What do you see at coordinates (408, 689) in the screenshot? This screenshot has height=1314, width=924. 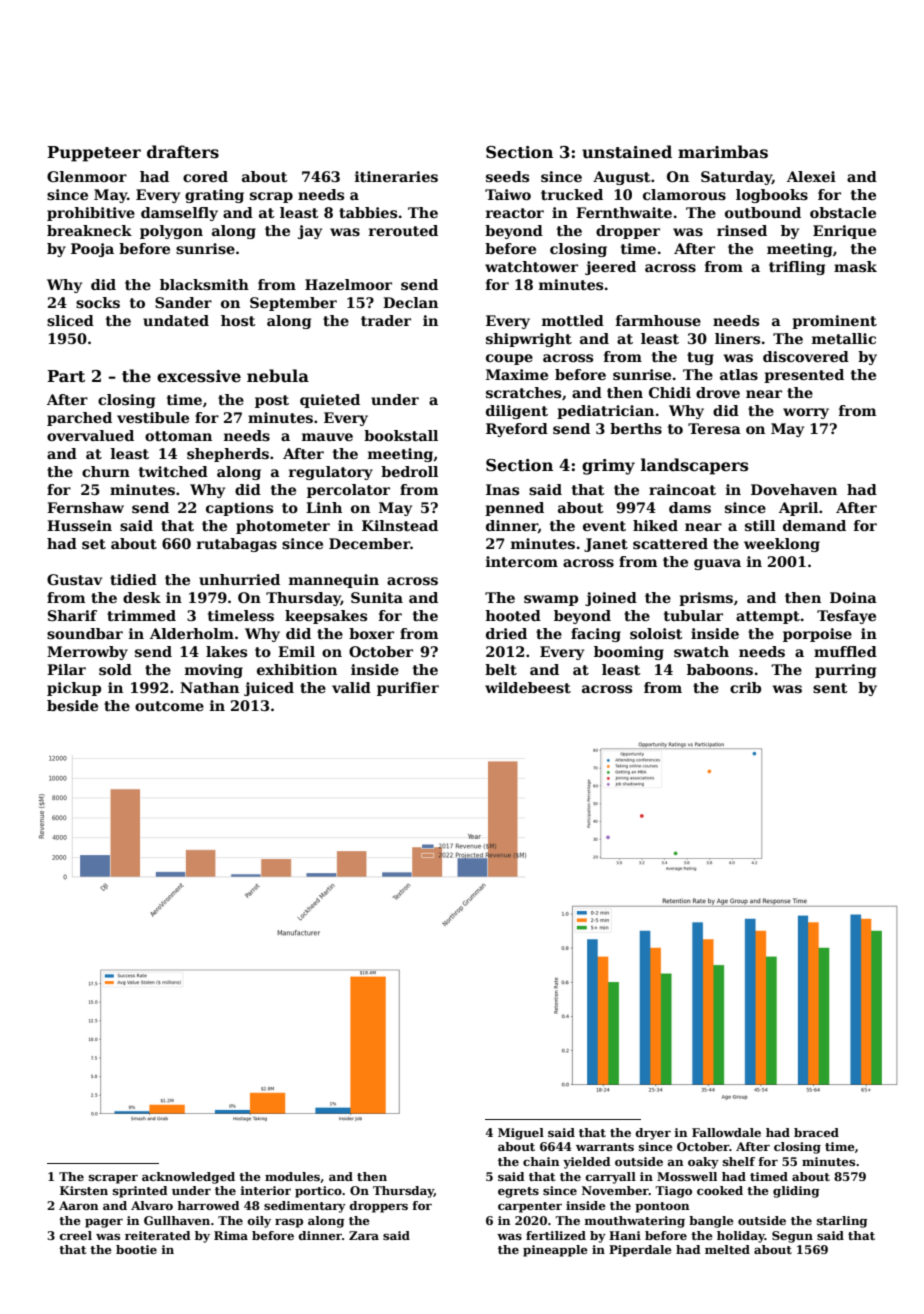 I see `purifier` at bounding box center [408, 689].
